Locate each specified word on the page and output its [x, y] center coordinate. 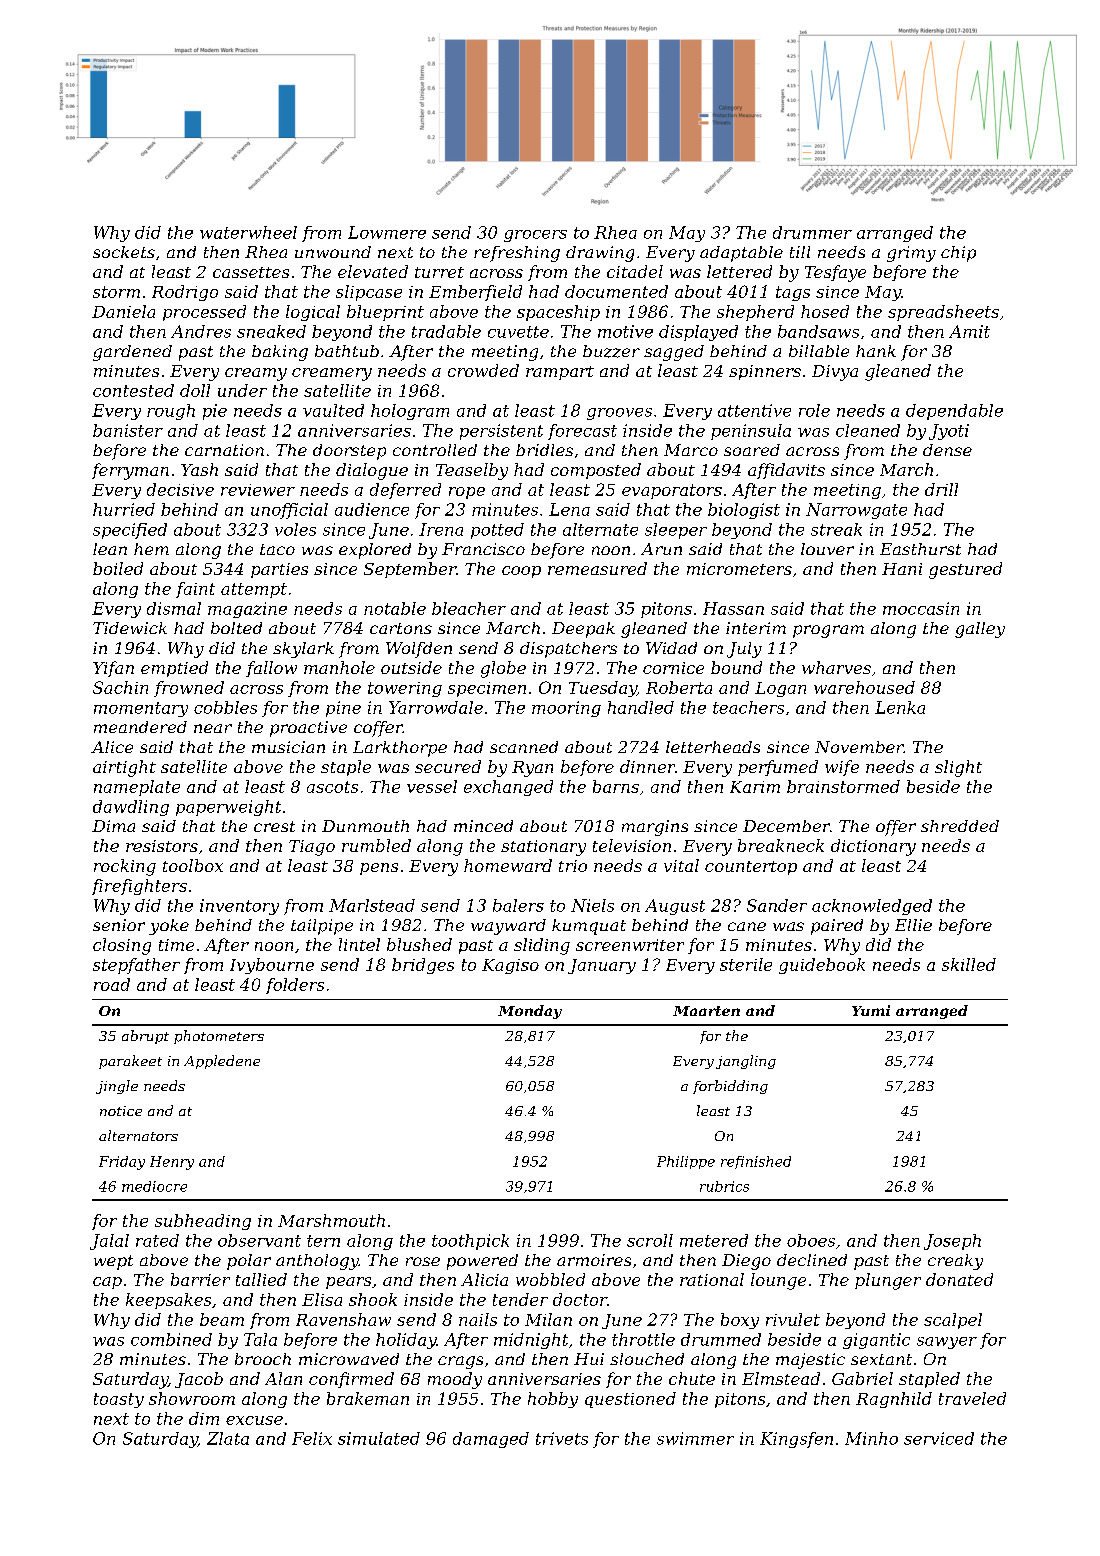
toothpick [470, 1242]
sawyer [947, 1343]
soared [752, 450]
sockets [124, 252]
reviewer [258, 490]
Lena [569, 509]
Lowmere [387, 232]
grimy [911, 254]
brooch [263, 1359]
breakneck [781, 845]
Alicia [484, 1279]
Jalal [109, 1242]
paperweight [228, 808]
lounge [778, 1281]
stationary [543, 848]
